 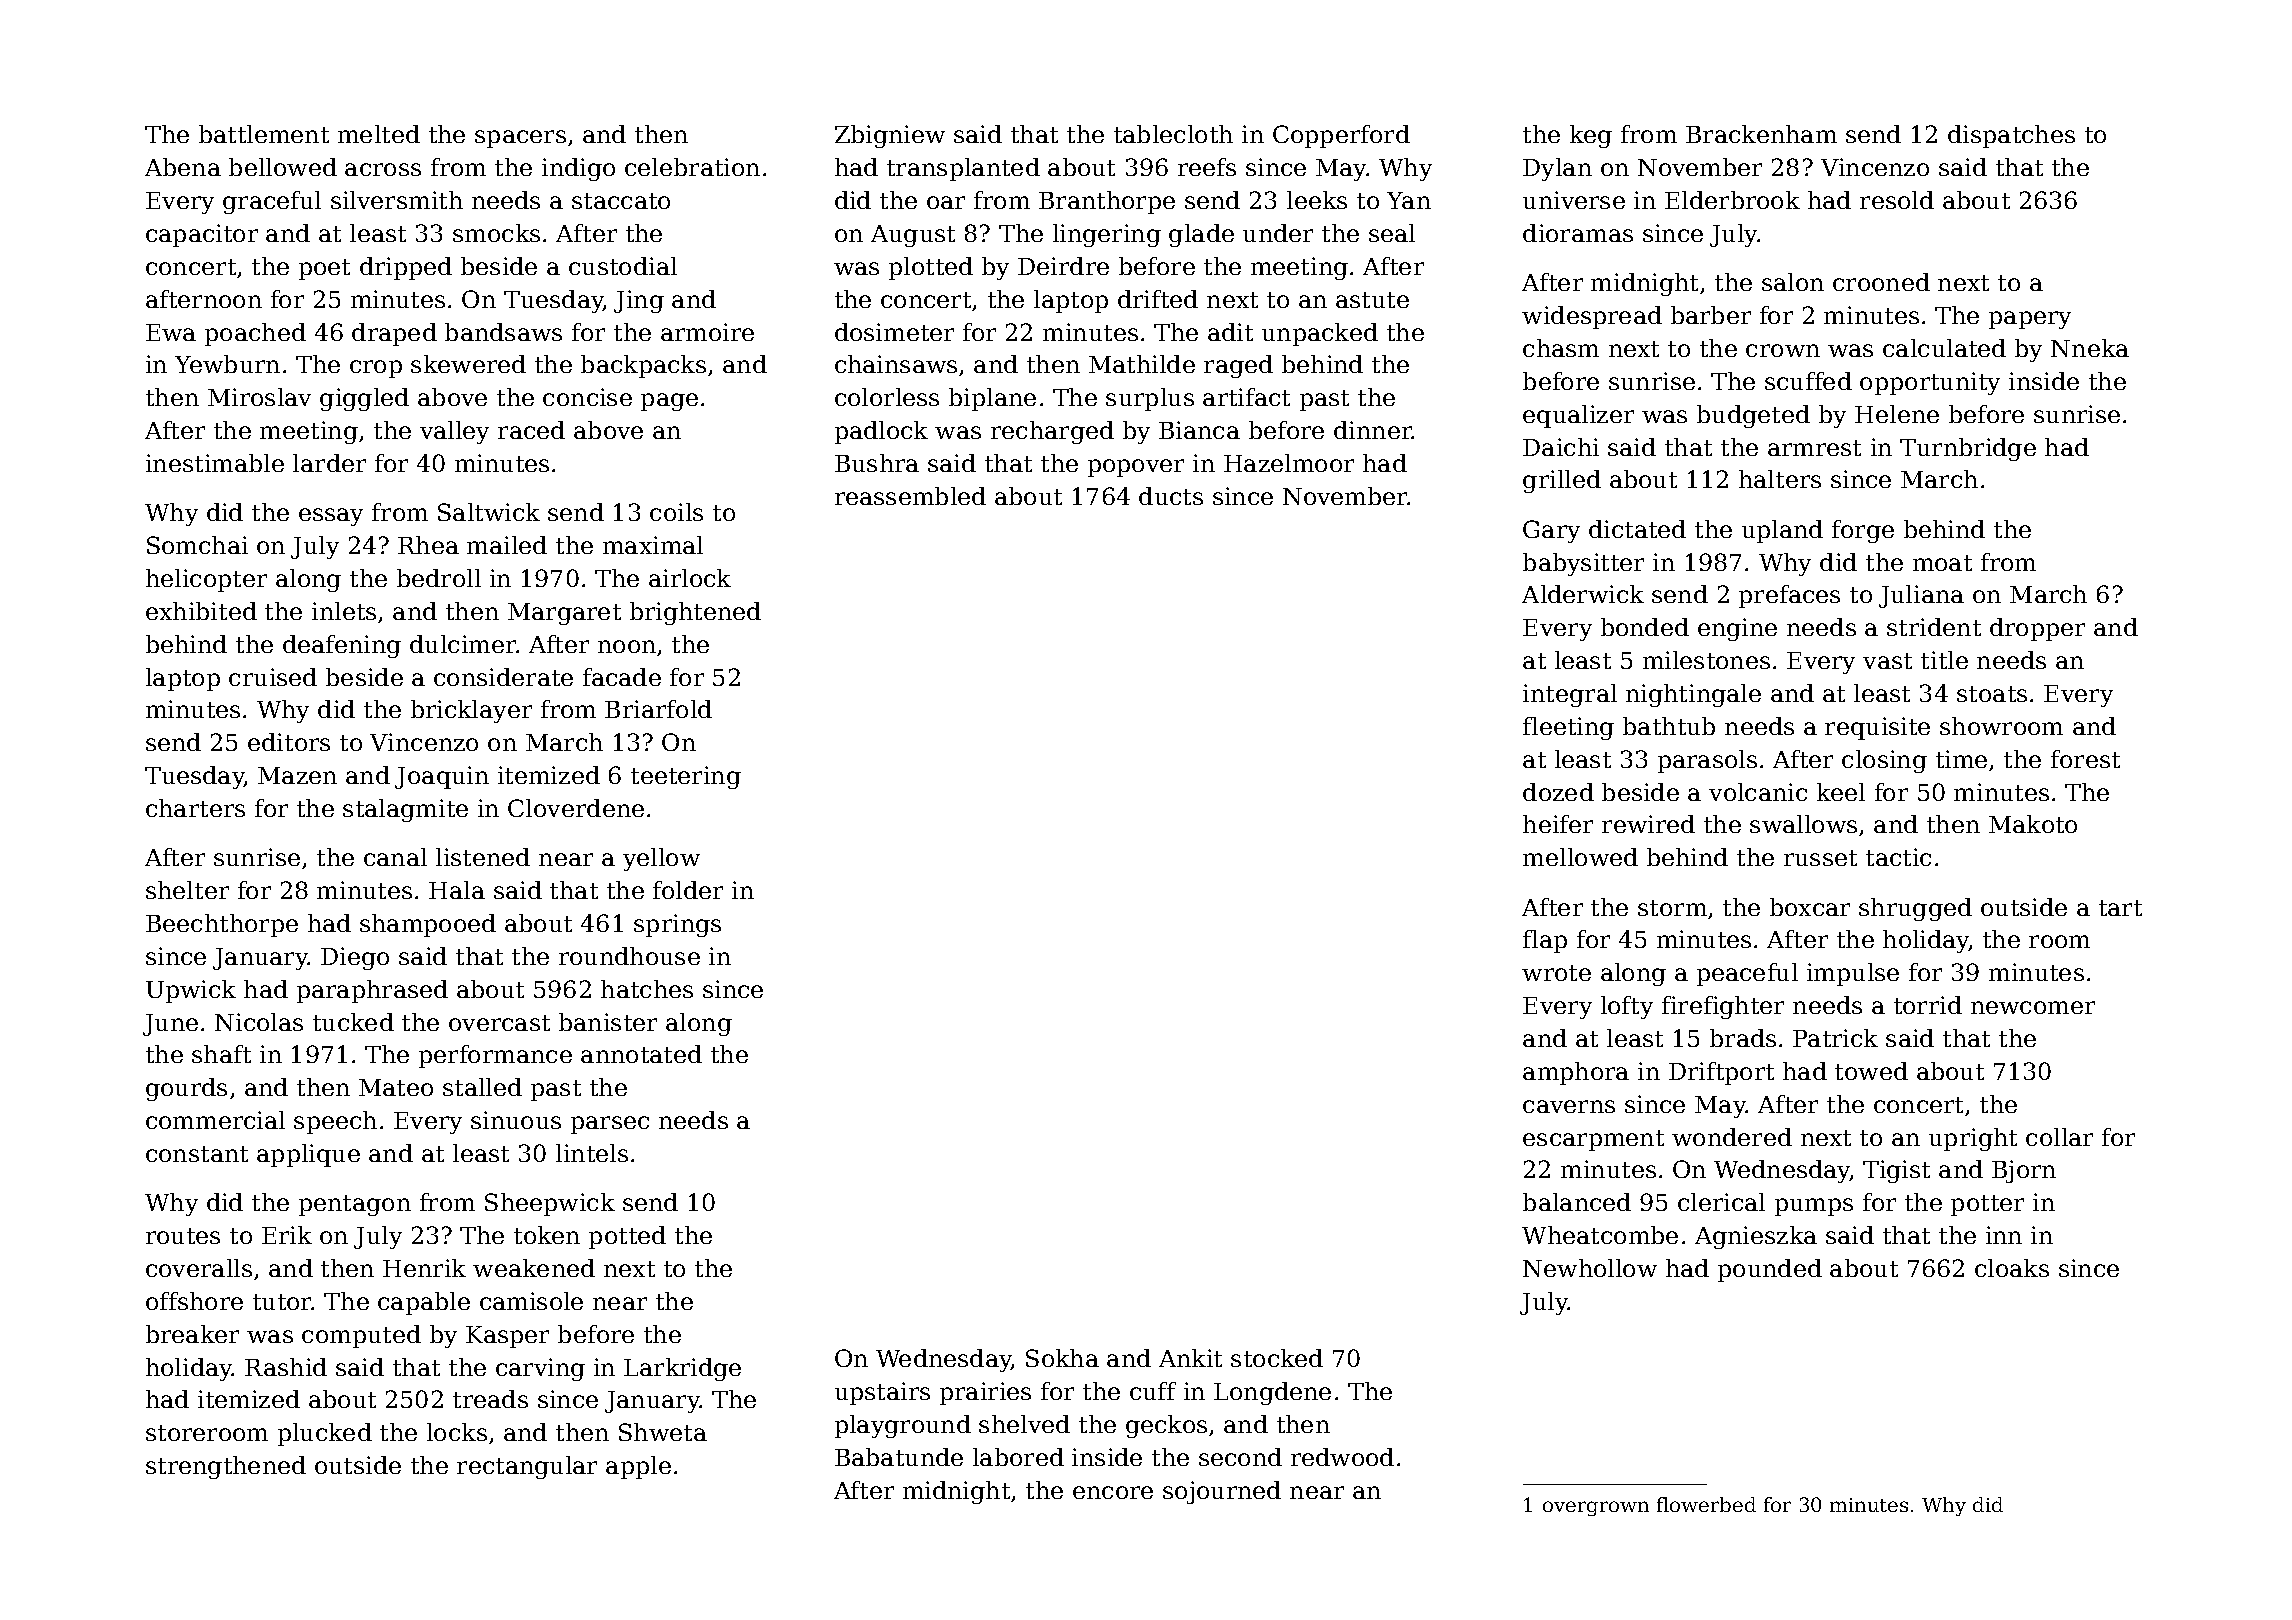 What do you see at coordinates (1944, 348) in the screenshot?
I see `calculated` at bounding box center [1944, 348].
